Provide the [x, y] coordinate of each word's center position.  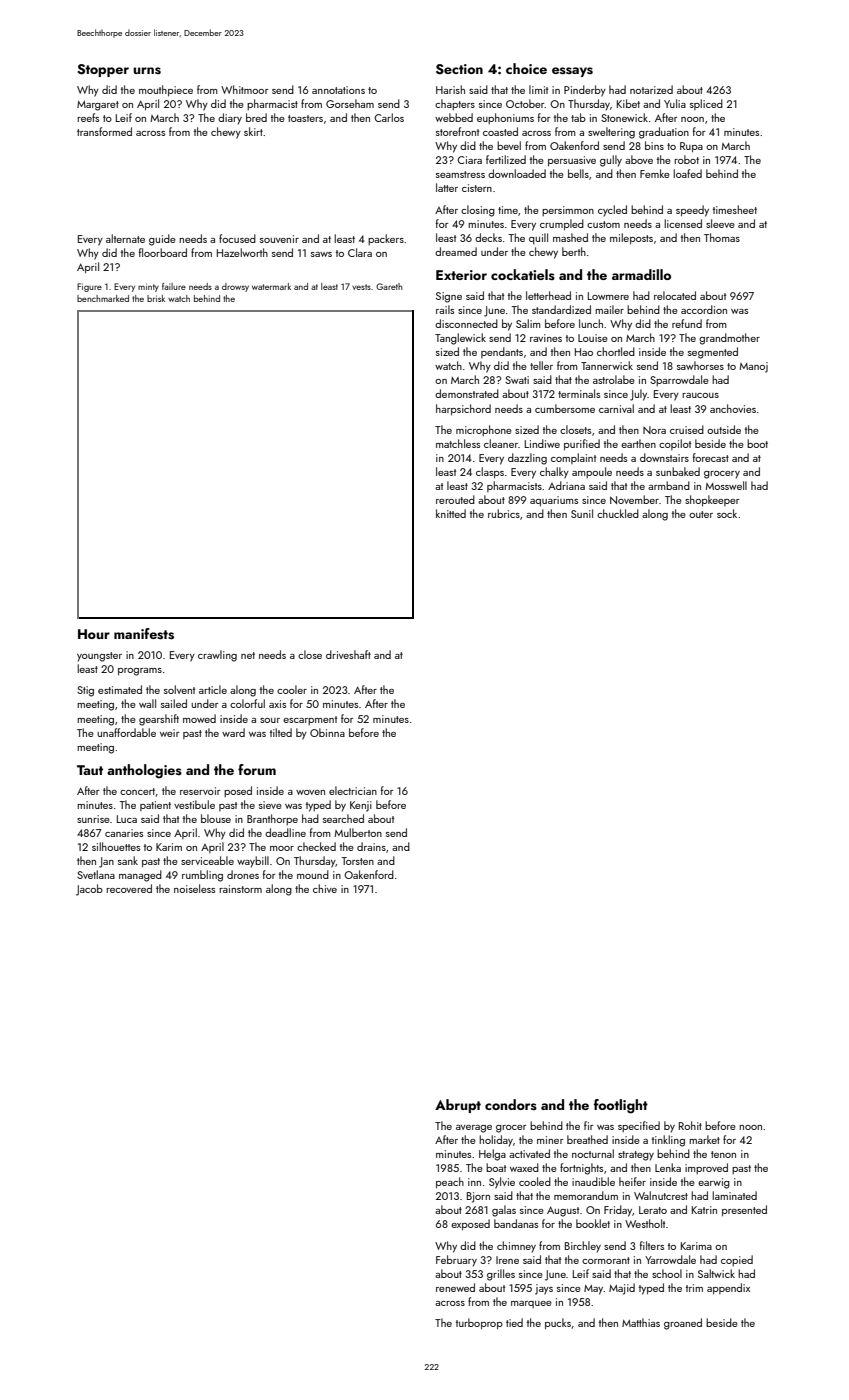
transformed [104, 131]
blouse [216, 818]
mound [313, 874]
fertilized [506, 159]
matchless [458, 443]
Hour [94, 634]
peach [450, 1183]
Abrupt [458, 1106]
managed [140, 876]
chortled [616, 351]
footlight [621, 1106]
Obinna [327, 732]
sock [727, 513]
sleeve [720, 223]
